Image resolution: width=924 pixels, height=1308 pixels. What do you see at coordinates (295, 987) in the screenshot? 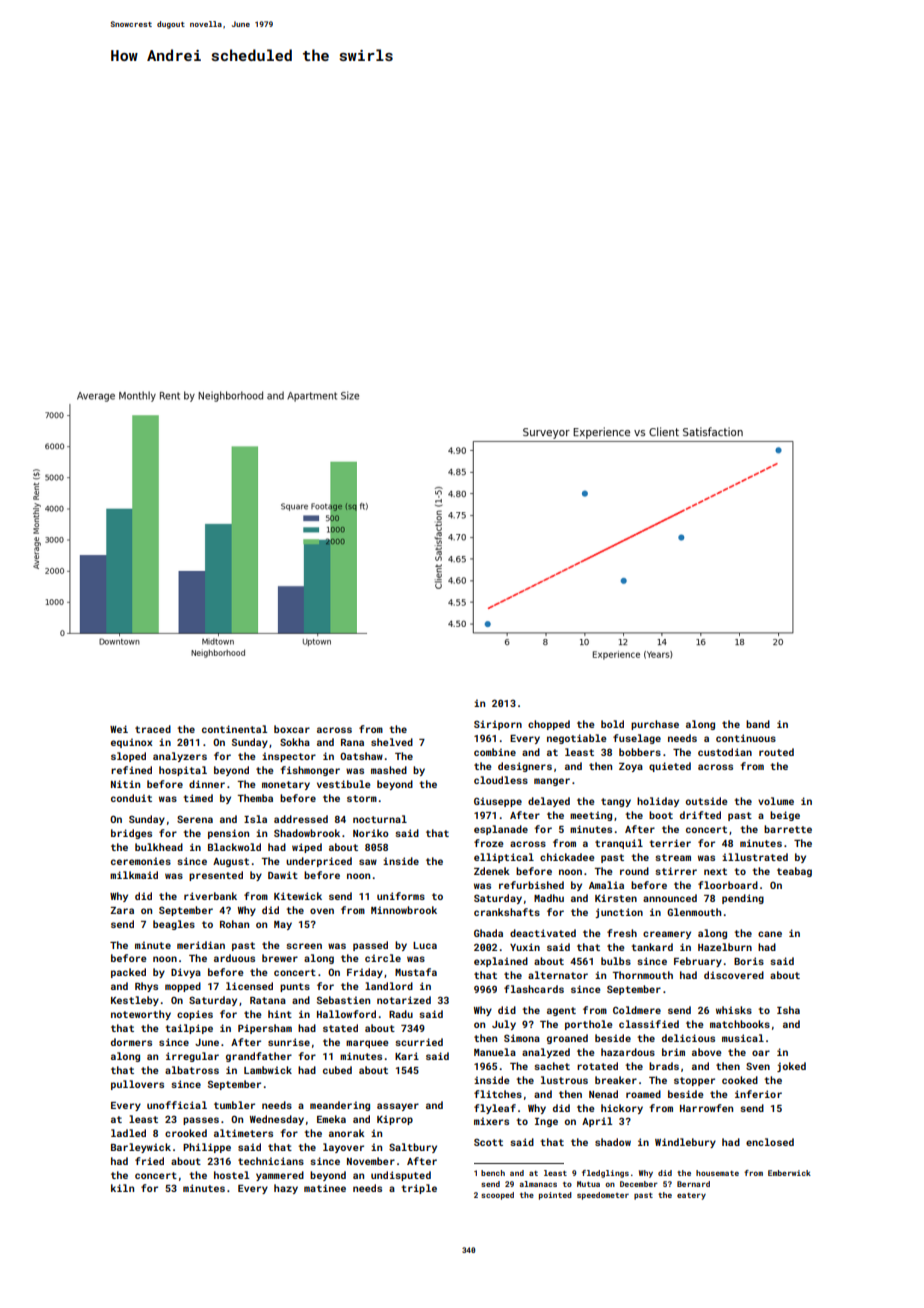
I see `punts` at bounding box center [295, 987].
